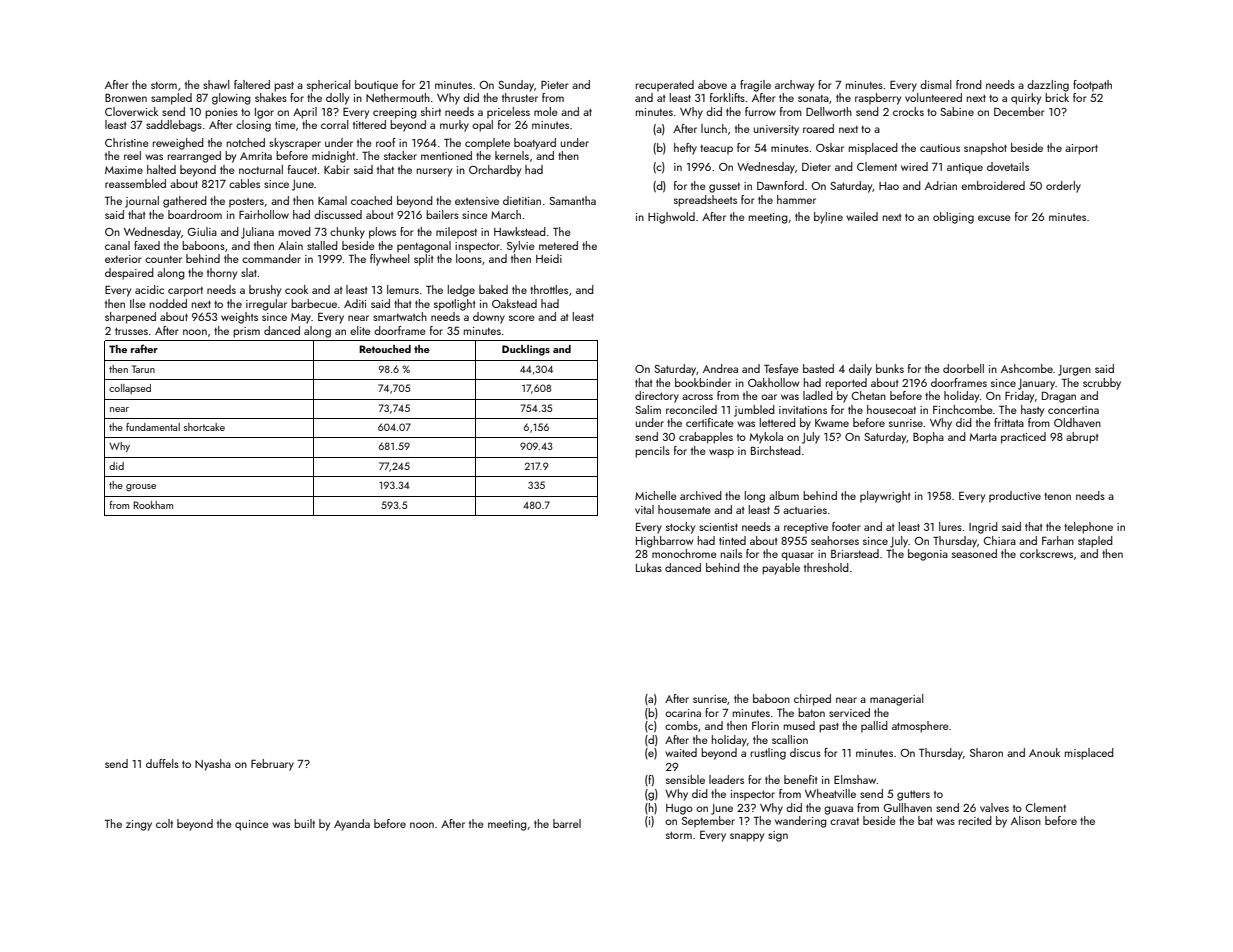 The image size is (1233, 952). I want to click on pencils, so click(652, 452).
